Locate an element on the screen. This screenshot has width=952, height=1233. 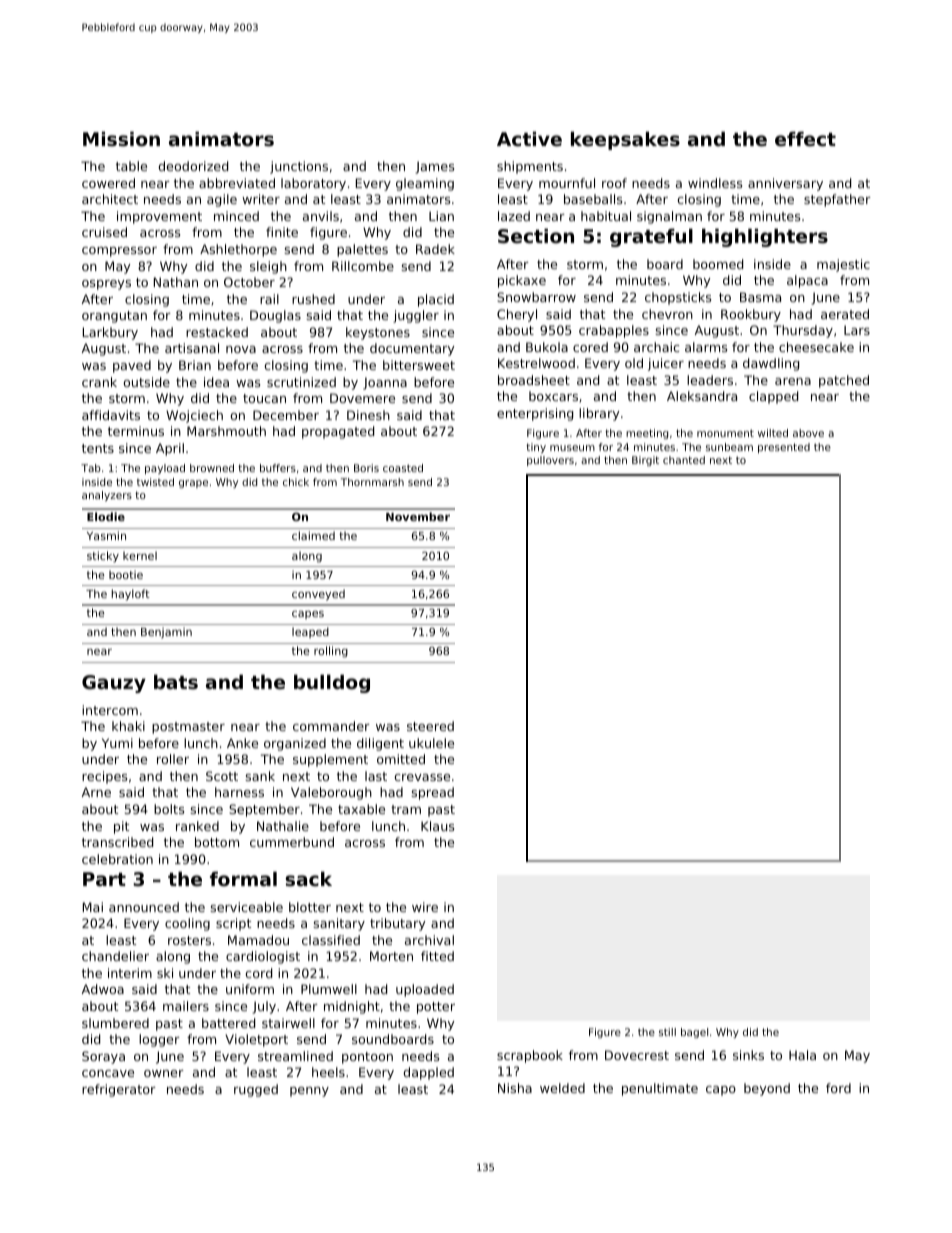
gleaming is located at coordinates (425, 184).
